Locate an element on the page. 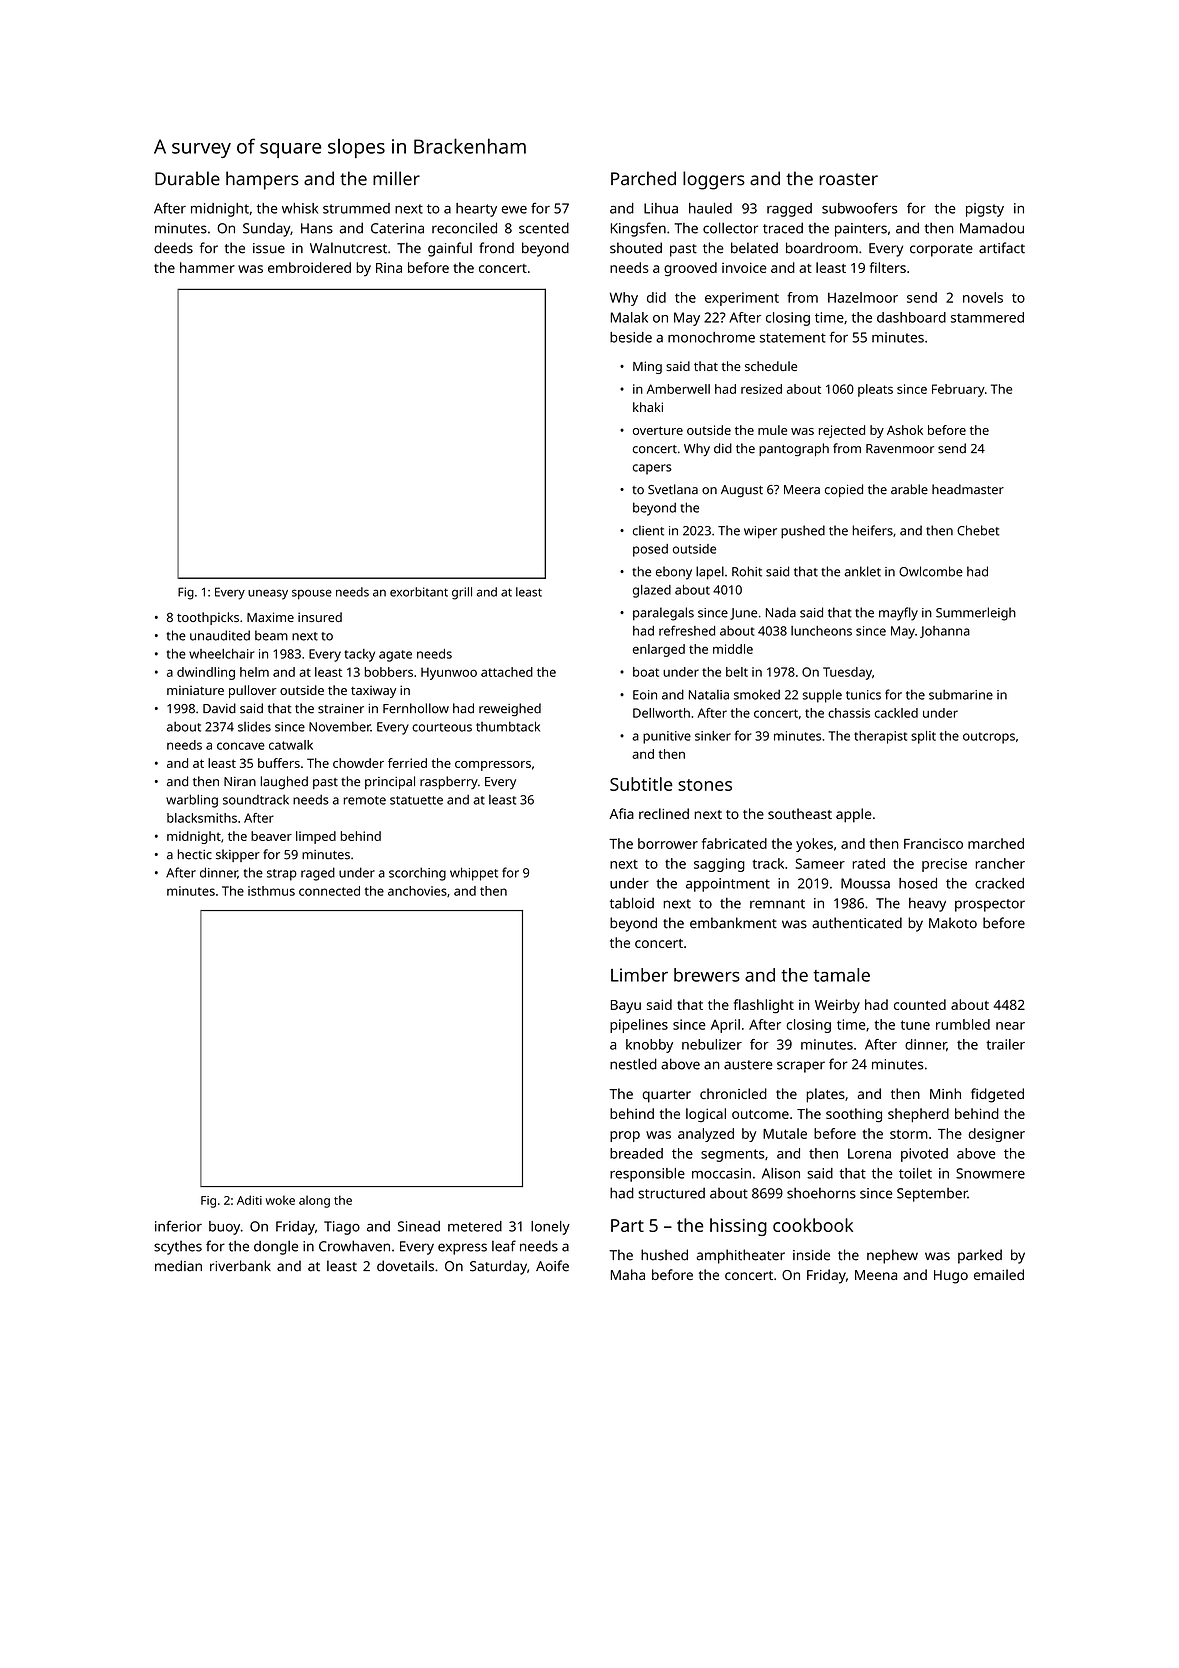  unaudited is located at coordinates (220, 635).
